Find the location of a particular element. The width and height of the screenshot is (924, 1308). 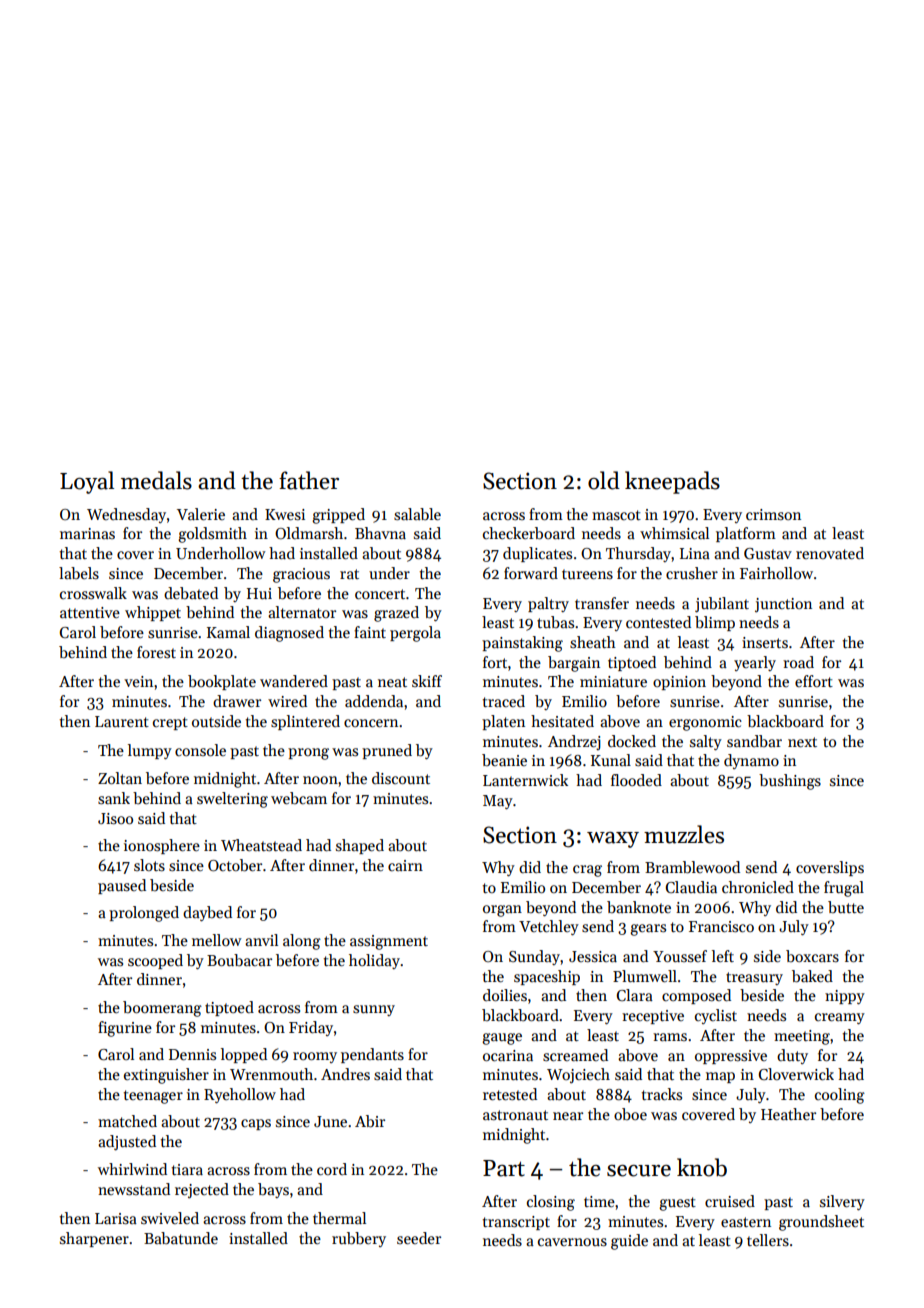

skiff is located at coordinates (427, 681).
